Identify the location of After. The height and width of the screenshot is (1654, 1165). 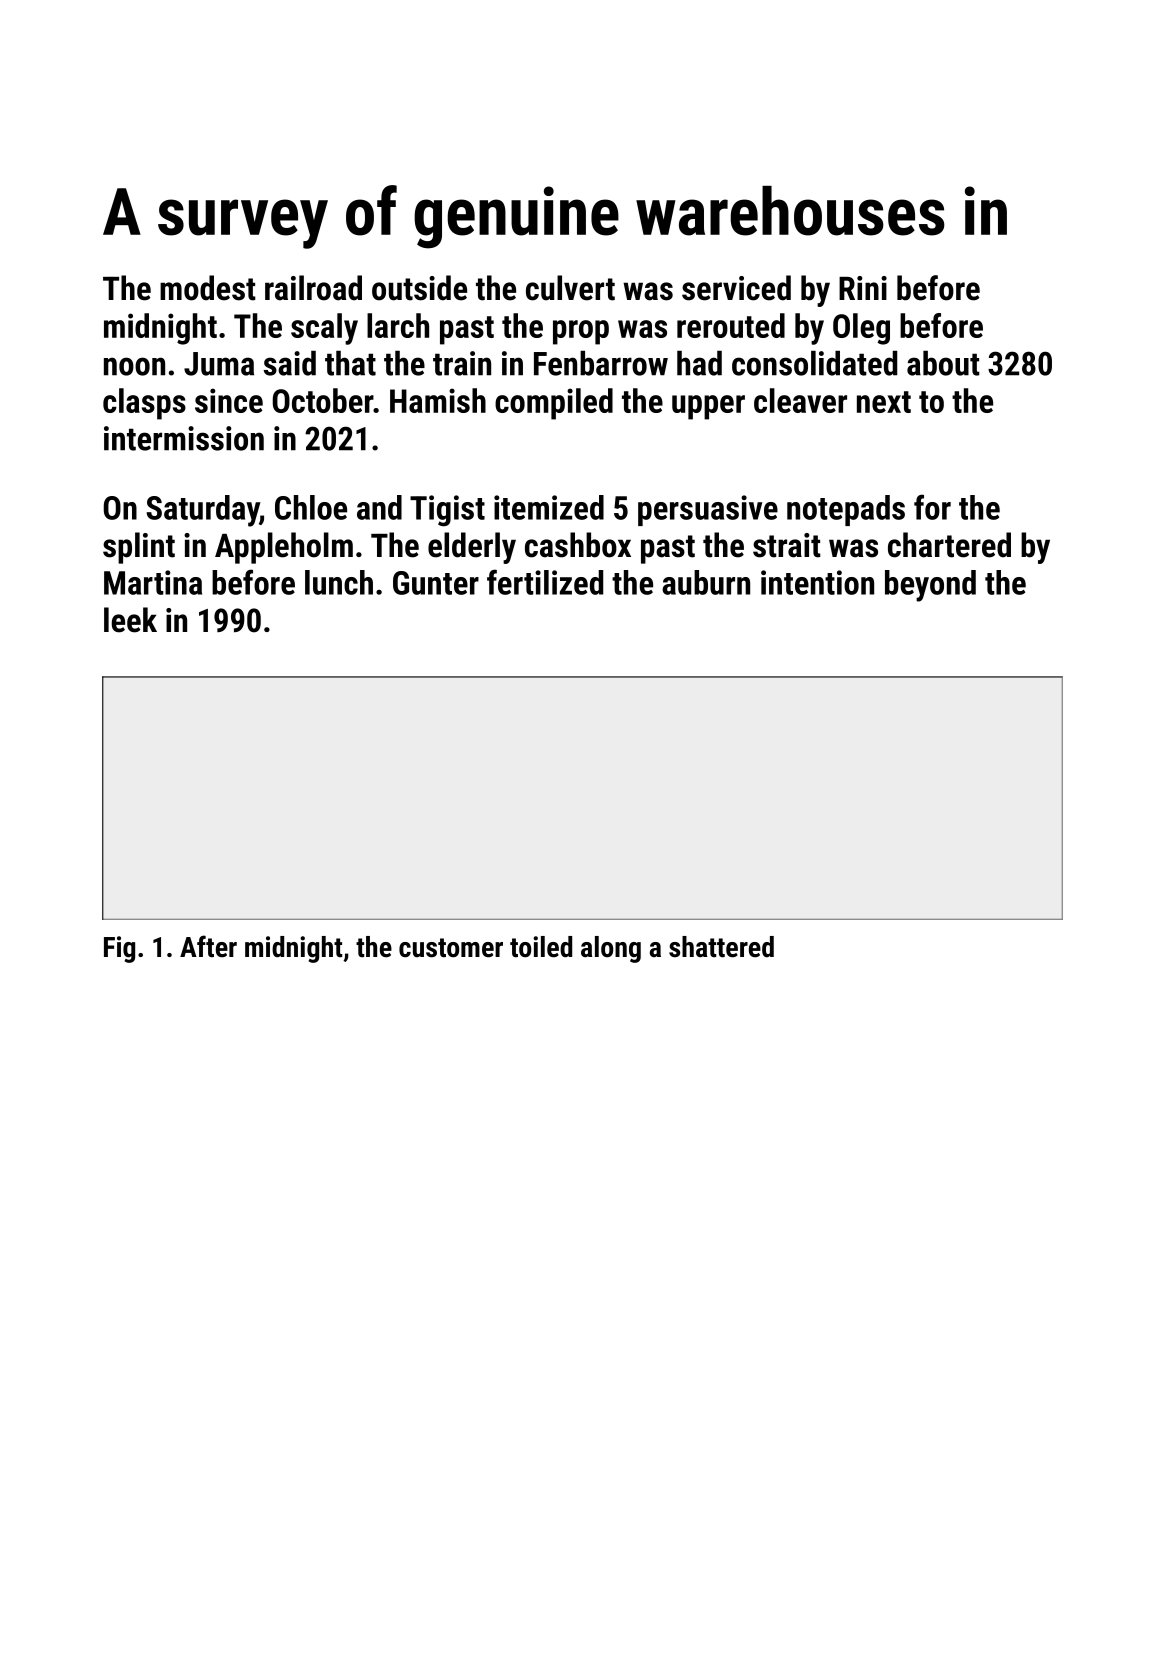
(208, 946).
